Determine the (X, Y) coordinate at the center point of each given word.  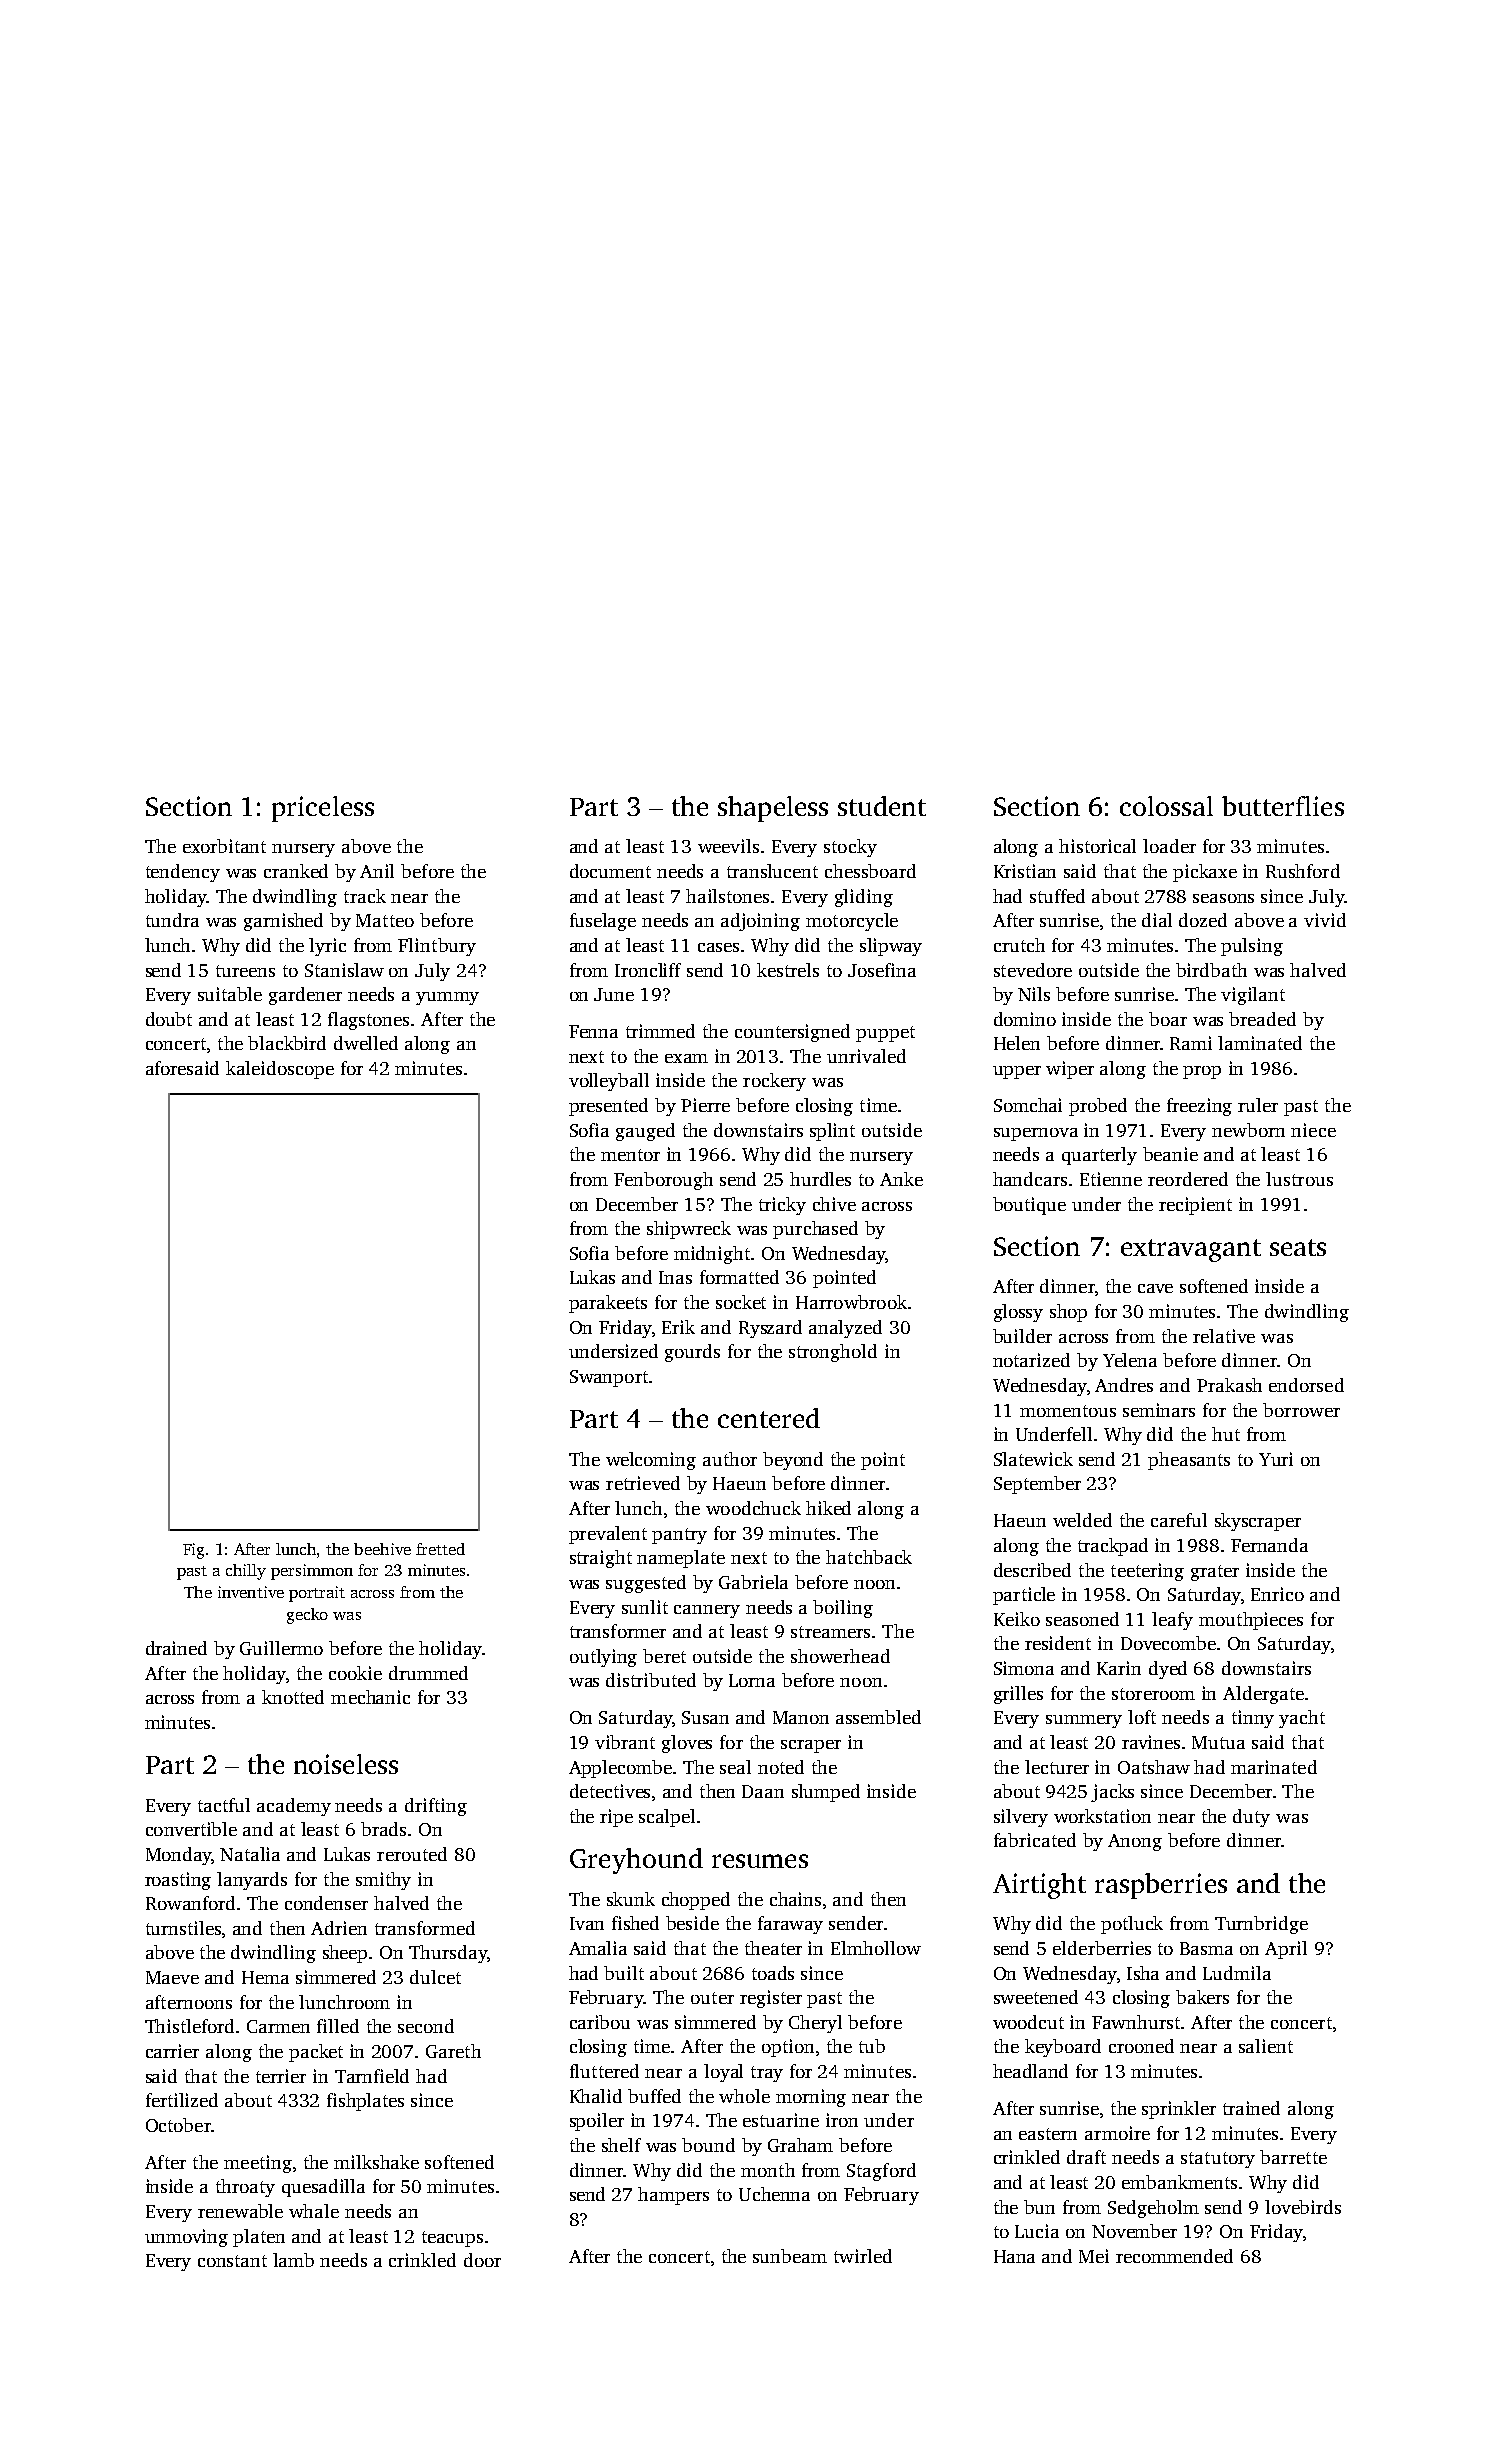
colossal (1166, 806)
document (610, 871)
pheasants (1189, 1461)
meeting (258, 2164)
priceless (323, 809)
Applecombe (620, 1769)
